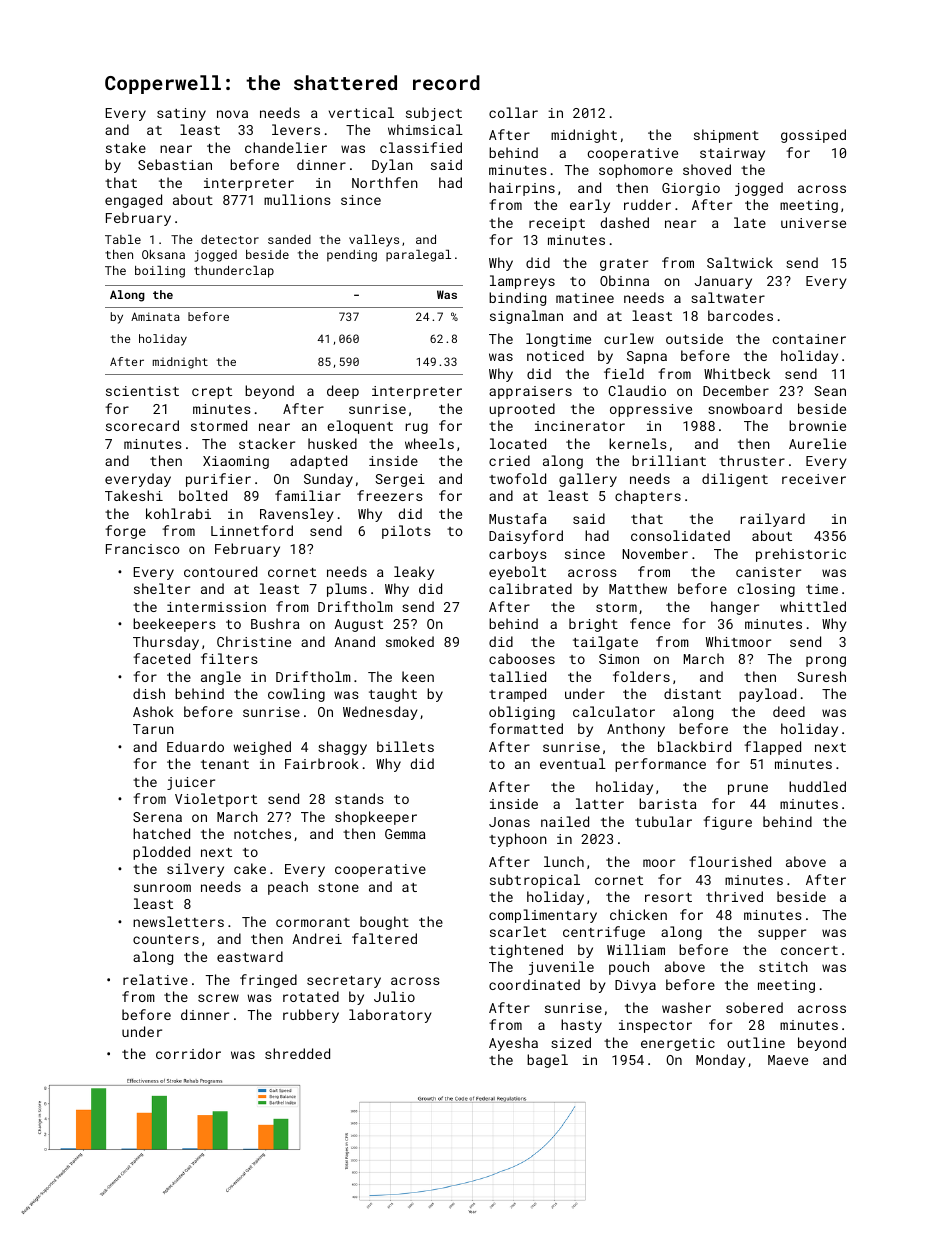 The width and height of the page is (952, 1233). I want to click on eventual, so click(573, 763).
